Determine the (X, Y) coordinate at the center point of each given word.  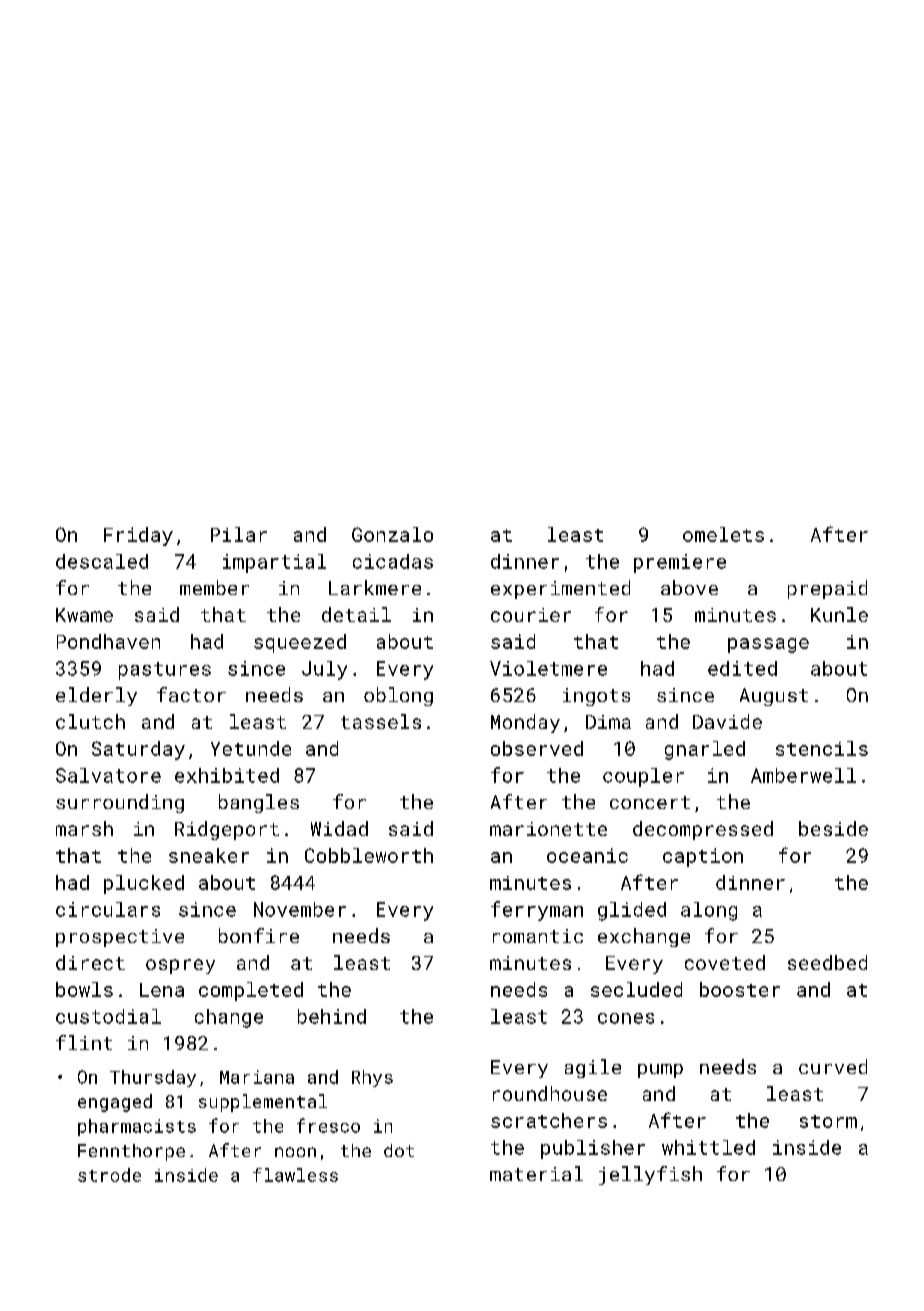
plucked (144, 884)
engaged (115, 1103)
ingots (596, 697)
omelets (723, 534)
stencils (822, 748)
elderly (96, 696)
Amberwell (803, 775)
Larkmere (375, 587)
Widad (339, 828)
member (214, 587)
